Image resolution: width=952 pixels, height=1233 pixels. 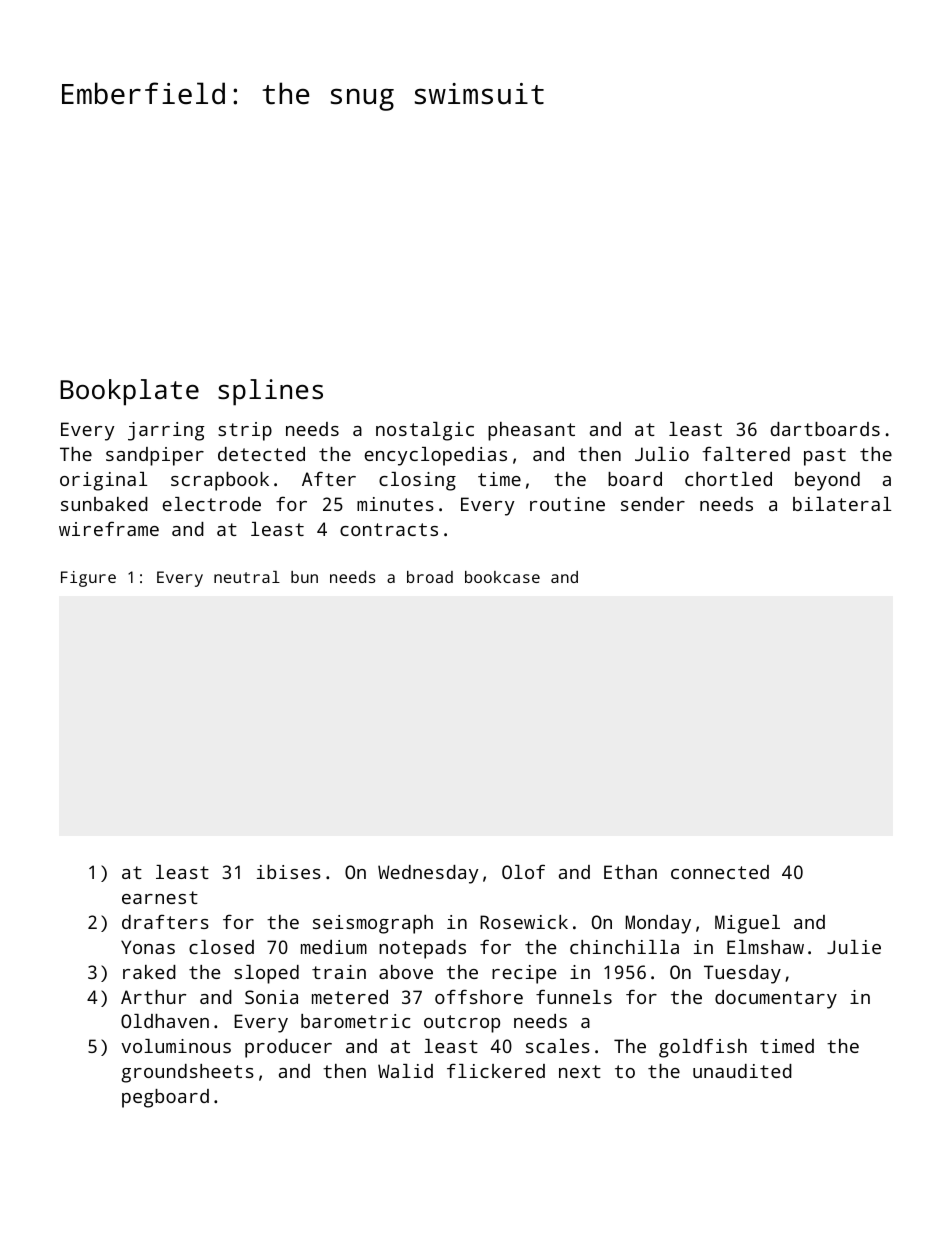 What do you see at coordinates (742, 1071) in the page?
I see `unaudited` at bounding box center [742, 1071].
